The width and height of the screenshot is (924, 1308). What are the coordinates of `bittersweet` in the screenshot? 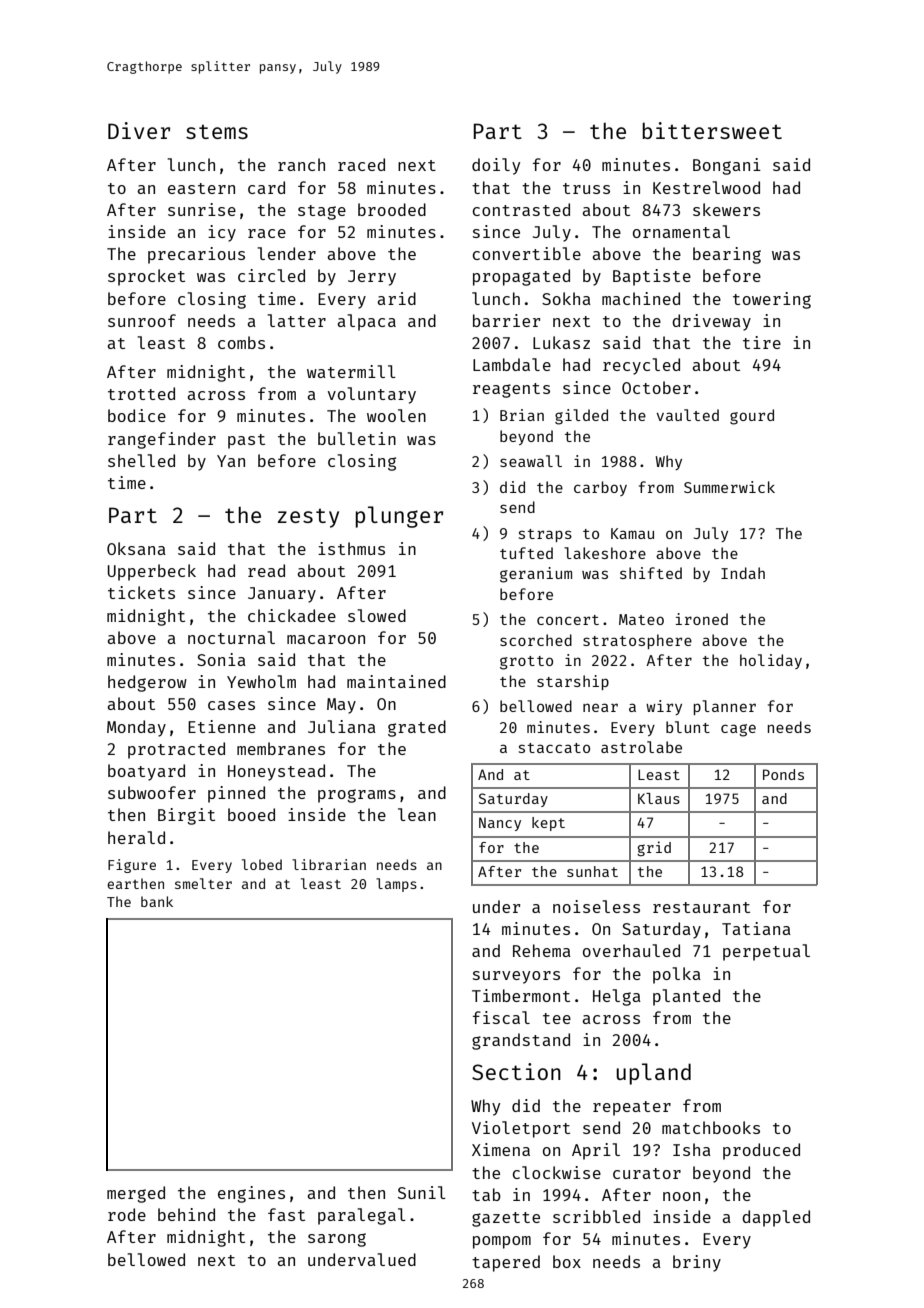 It's located at (712, 130).
